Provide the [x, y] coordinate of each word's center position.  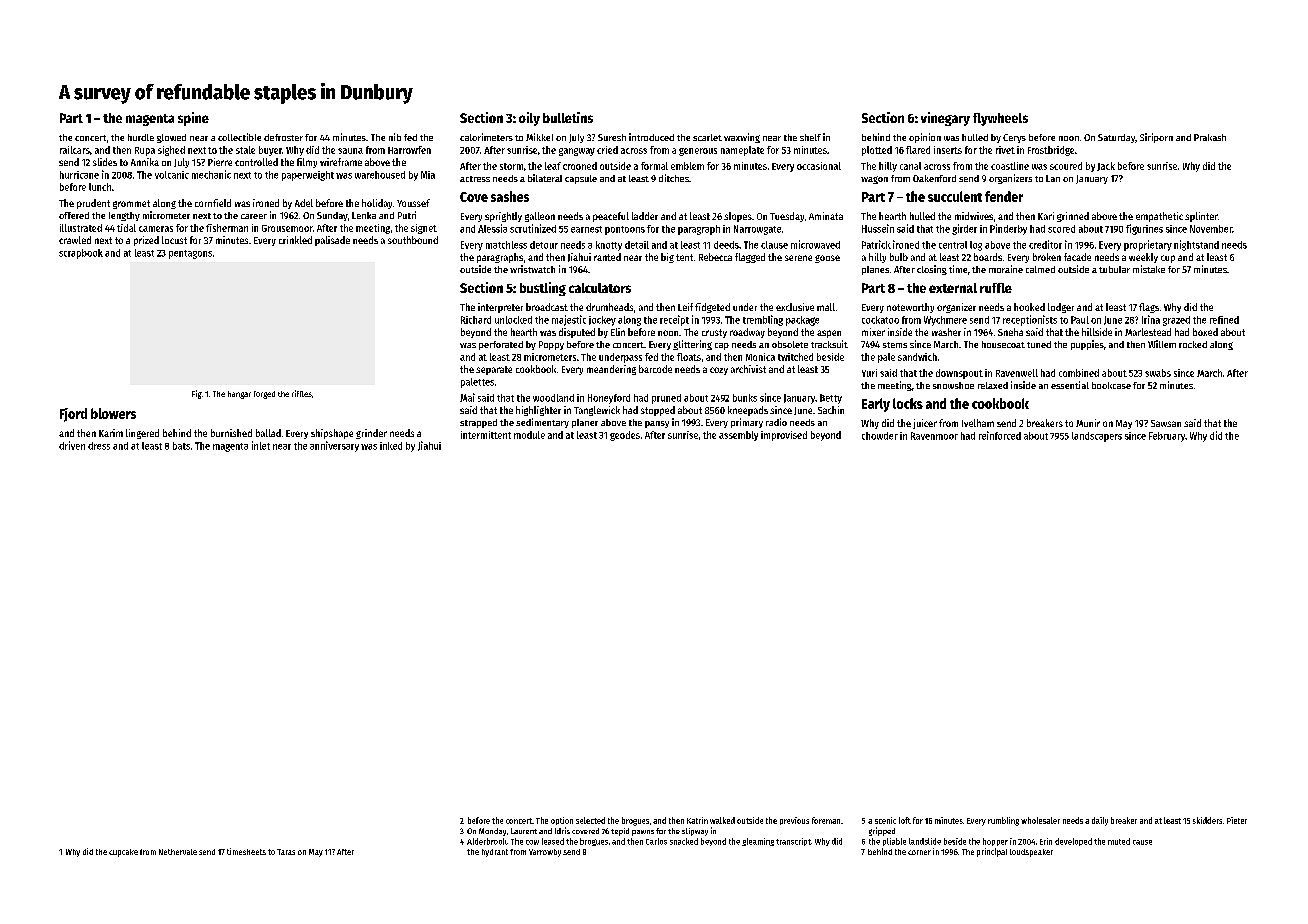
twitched [795, 357]
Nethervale [178, 852]
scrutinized [533, 228]
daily [1100, 821]
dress [99, 446]
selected [590, 820]
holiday [377, 204]
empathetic [1159, 217]
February [1167, 437]
